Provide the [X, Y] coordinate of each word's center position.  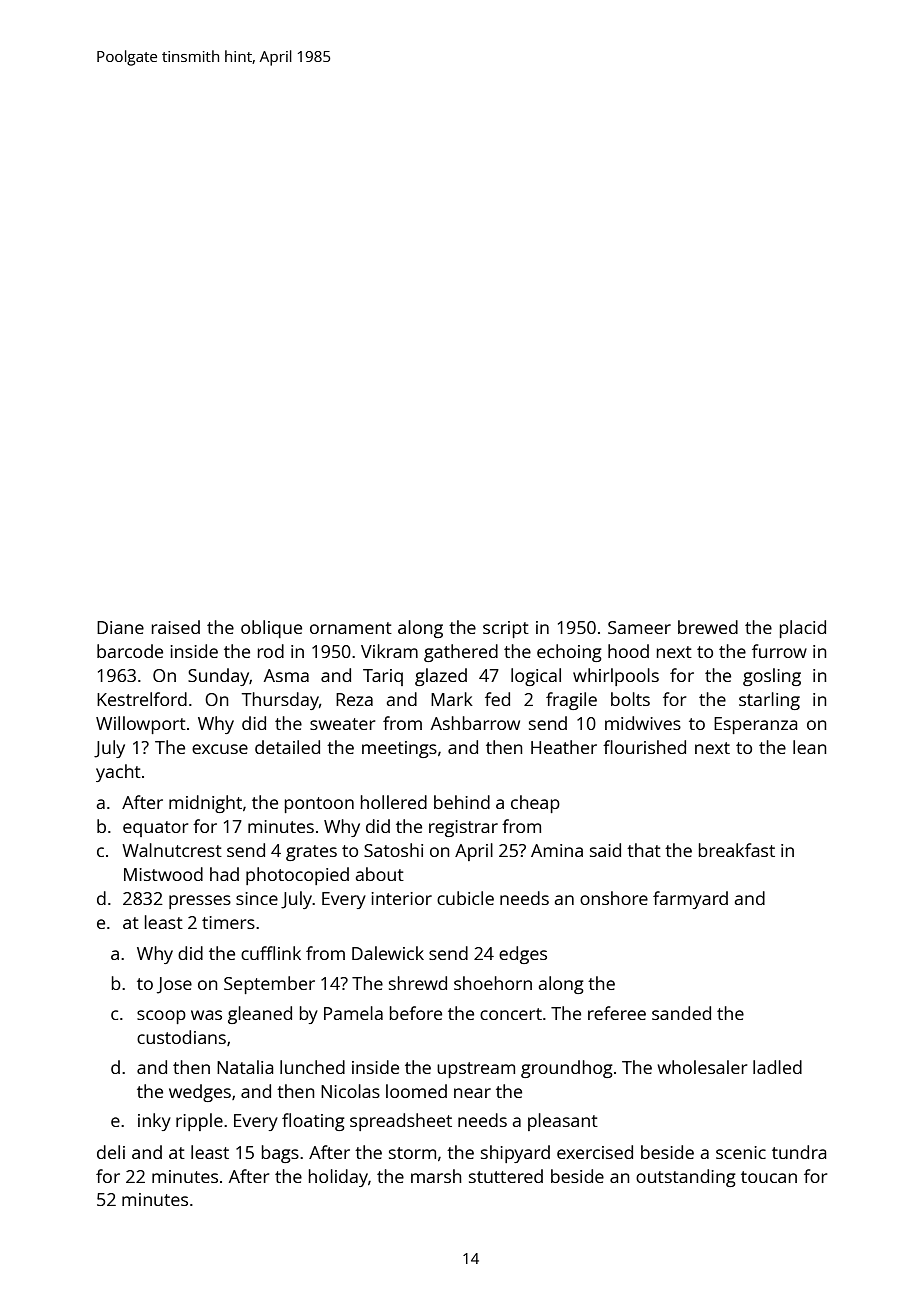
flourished [644, 747]
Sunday [218, 677]
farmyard [690, 900]
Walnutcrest [172, 850]
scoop [161, 1017]
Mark [452, 699]
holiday [338, 1178]
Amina [557, 850]
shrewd [418, 983]
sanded [681, 1013]
